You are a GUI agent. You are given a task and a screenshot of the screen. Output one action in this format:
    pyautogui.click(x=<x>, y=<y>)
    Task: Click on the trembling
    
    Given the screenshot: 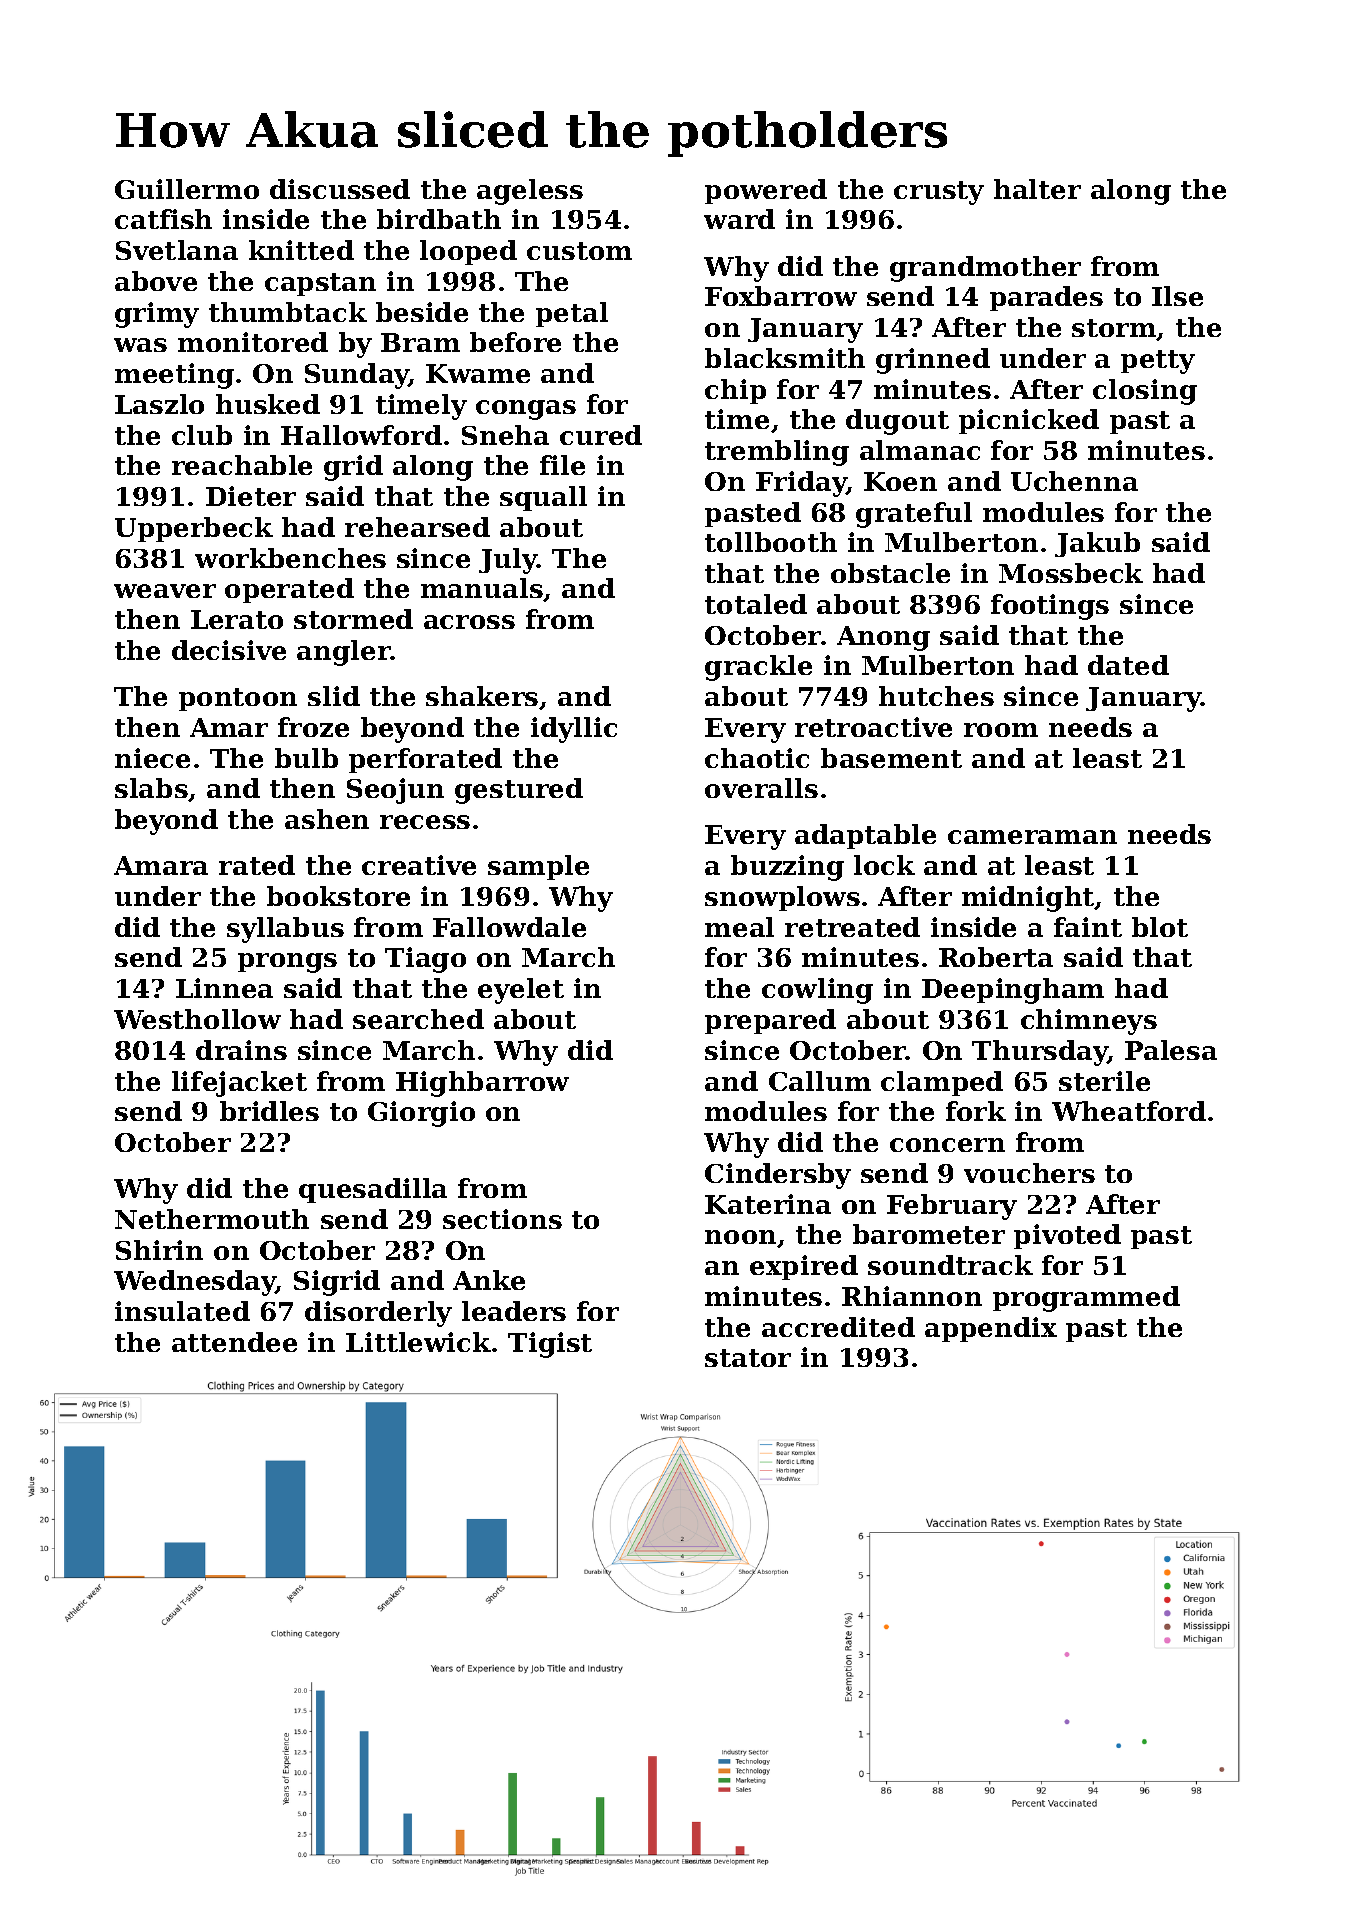 What is the action you would take?
    pyautogui.click(x=777, y=453)
